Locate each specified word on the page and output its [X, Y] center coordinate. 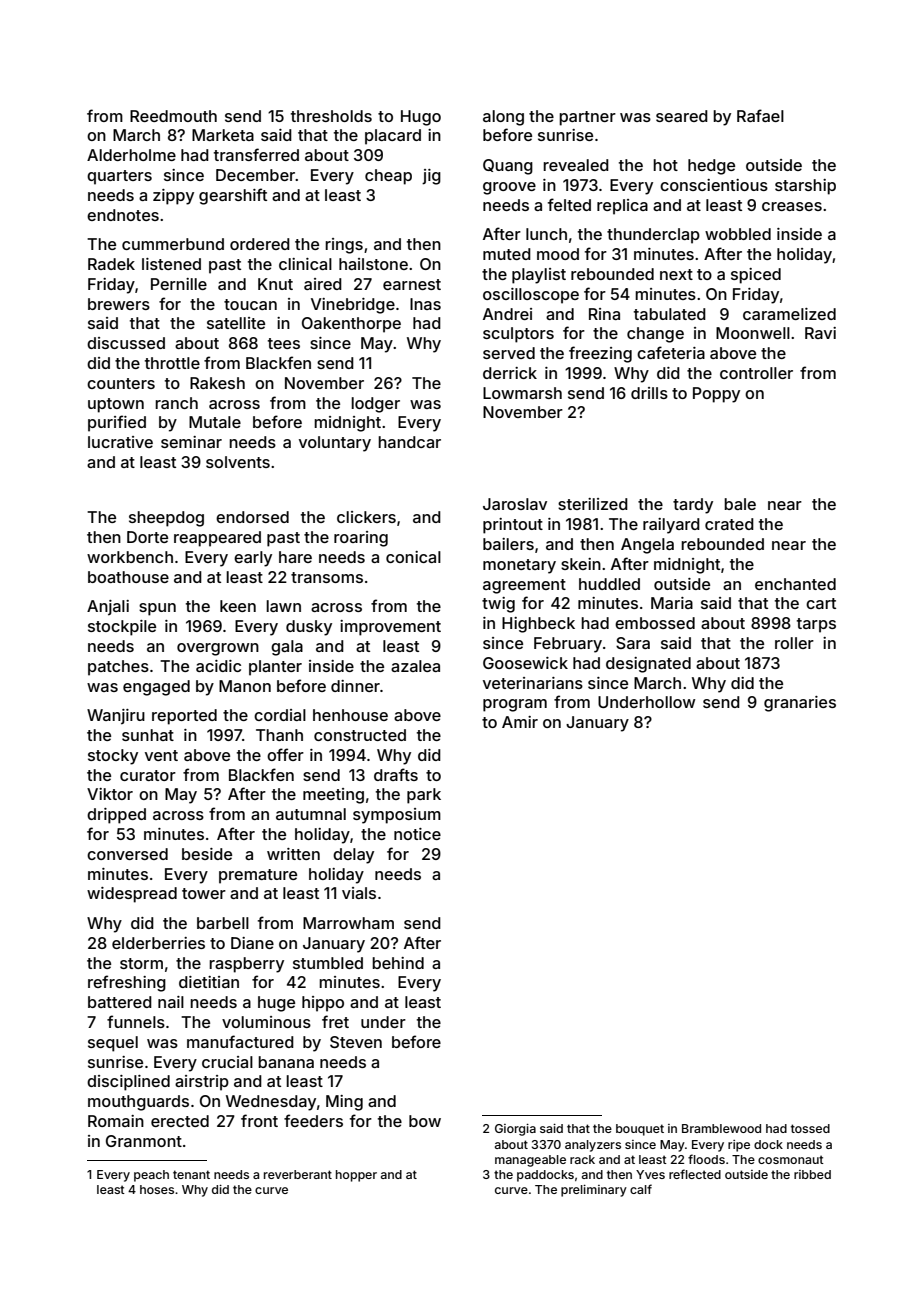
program [515, 705]
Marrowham [348, 923]
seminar [191, 442]
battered [120, 1002]
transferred [256, 154]
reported [184, 717]
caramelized [789, 314]
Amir [520, 722]
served [509, 353]
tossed [810, 1128]
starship [805, 187]
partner [587, 118]
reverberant [298, 1174]
